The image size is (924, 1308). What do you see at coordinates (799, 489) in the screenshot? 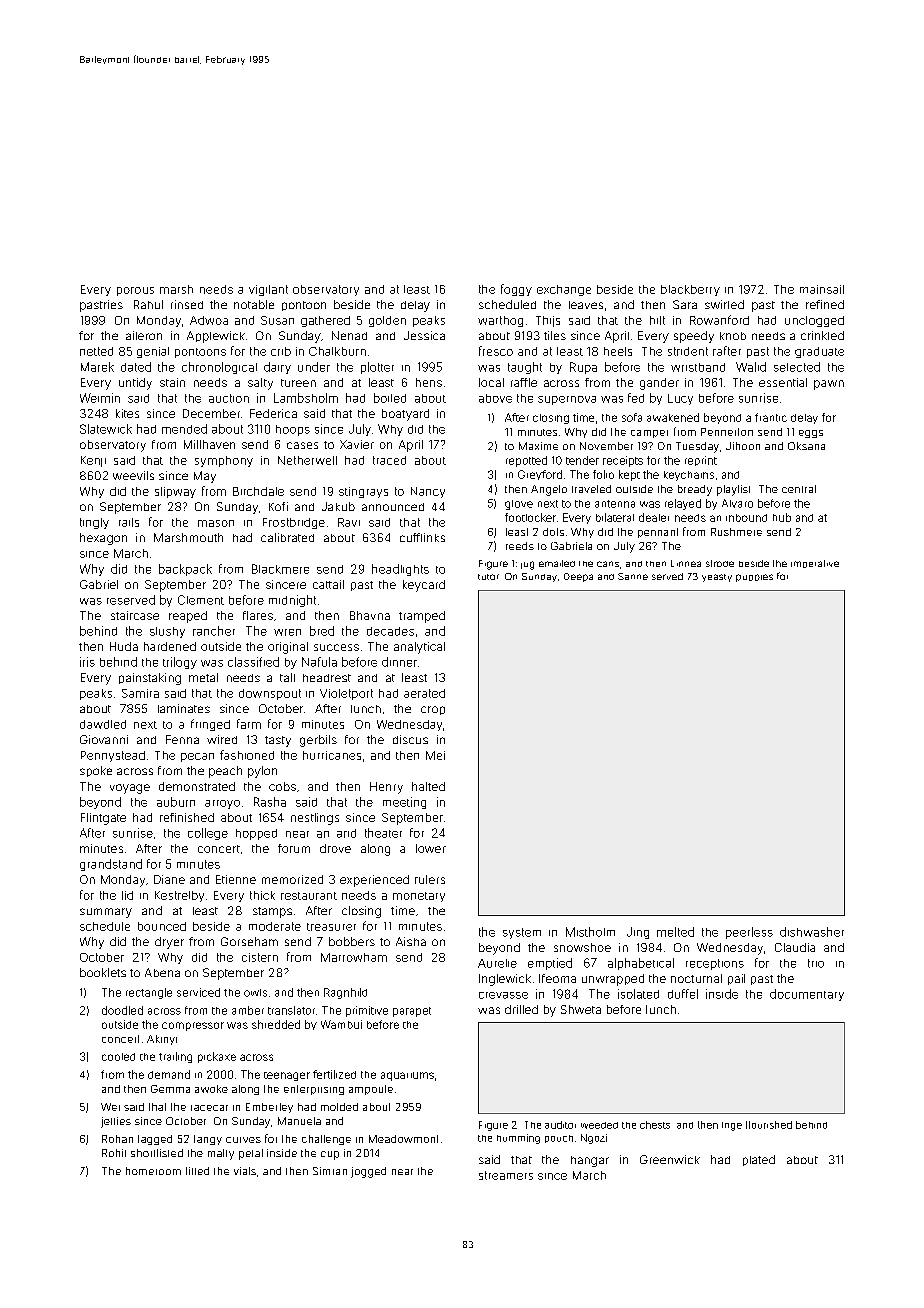
I see `central` at bounding box center [799, 489].
